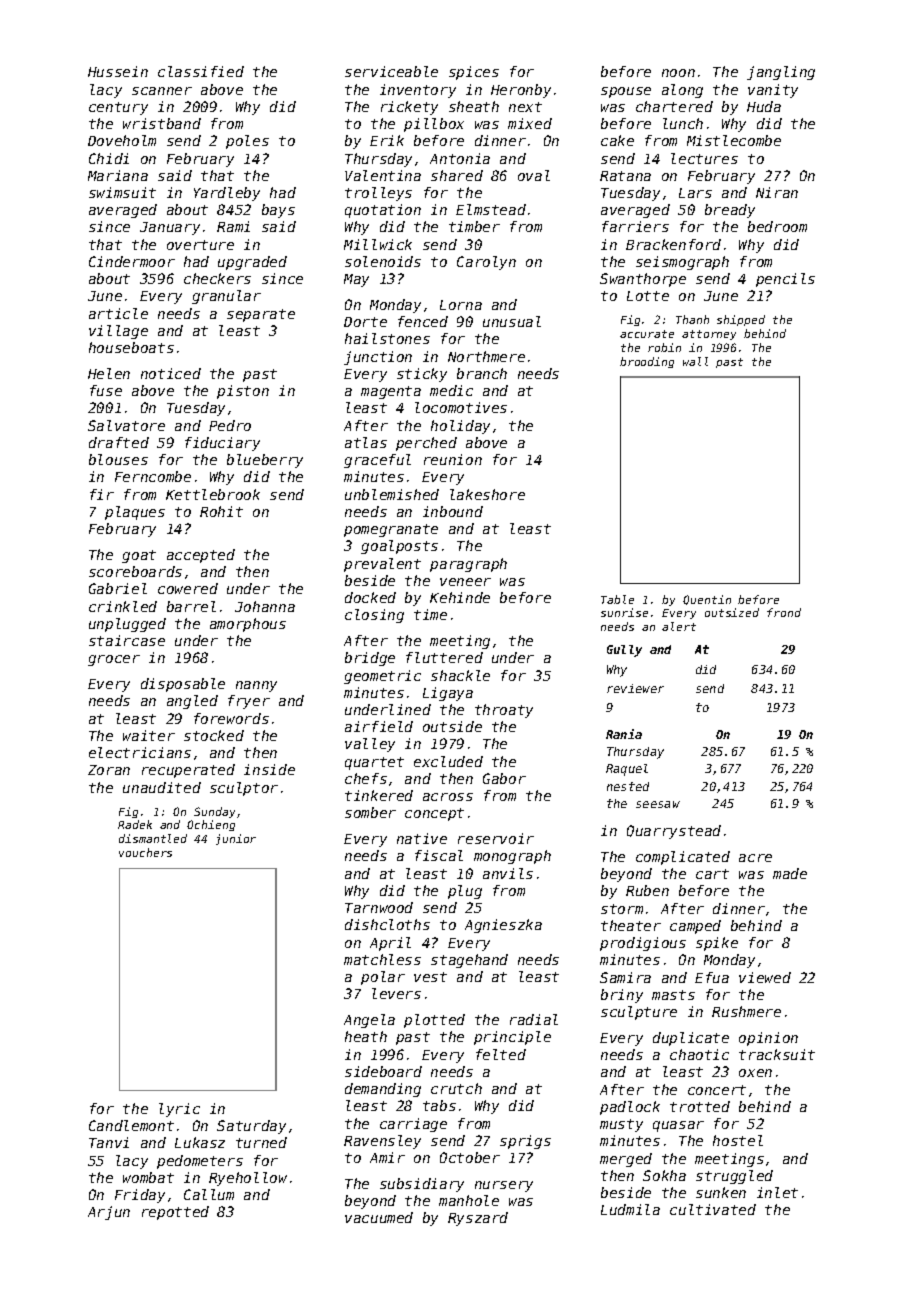 This document has width=908, height=1316. What do you see at coordinates (175, 1213) in the document?
I see `repotted` at bounding box center [175, 1213].
